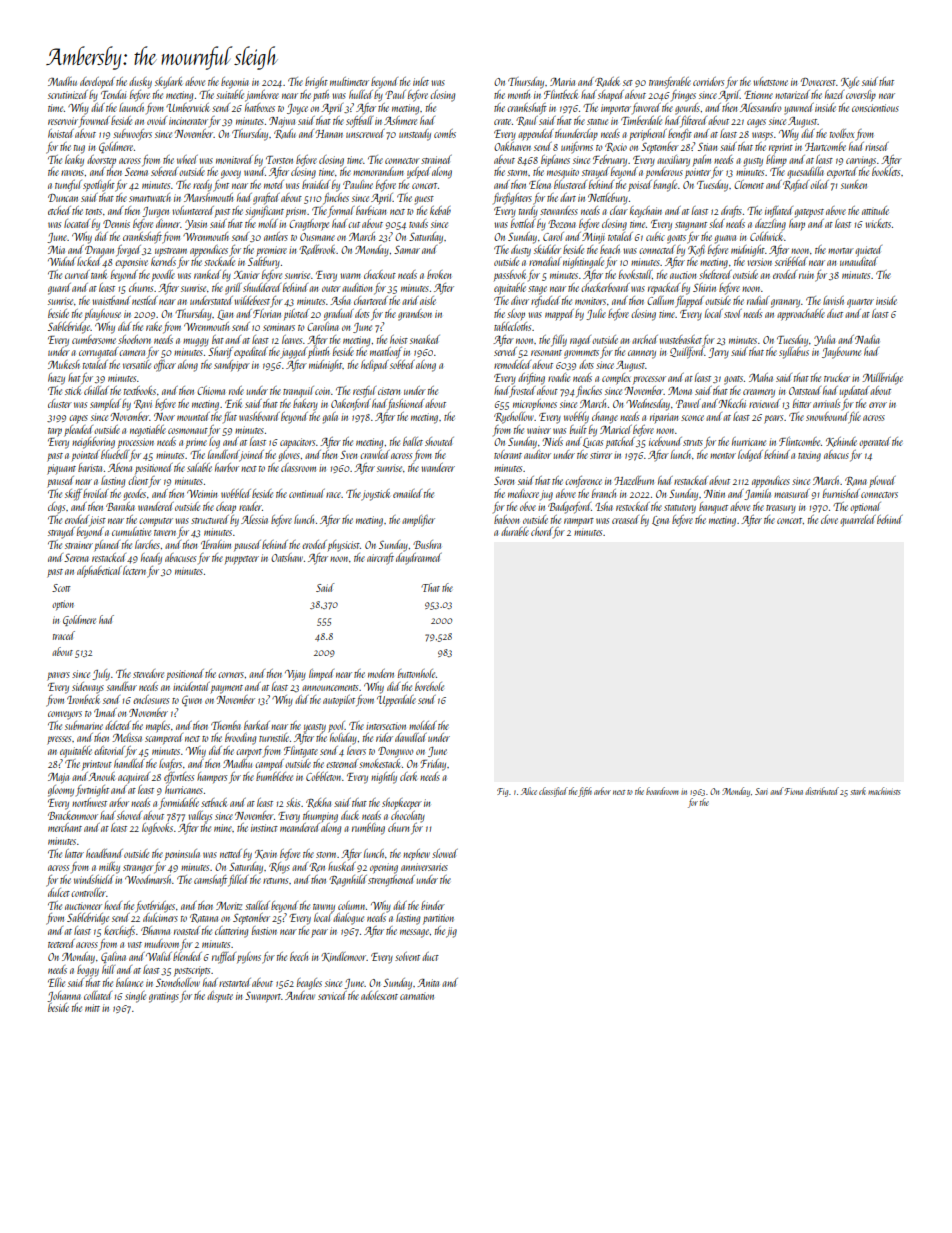 This document has height=1233, width=952. I want to click on bright, so click(316, 83).
